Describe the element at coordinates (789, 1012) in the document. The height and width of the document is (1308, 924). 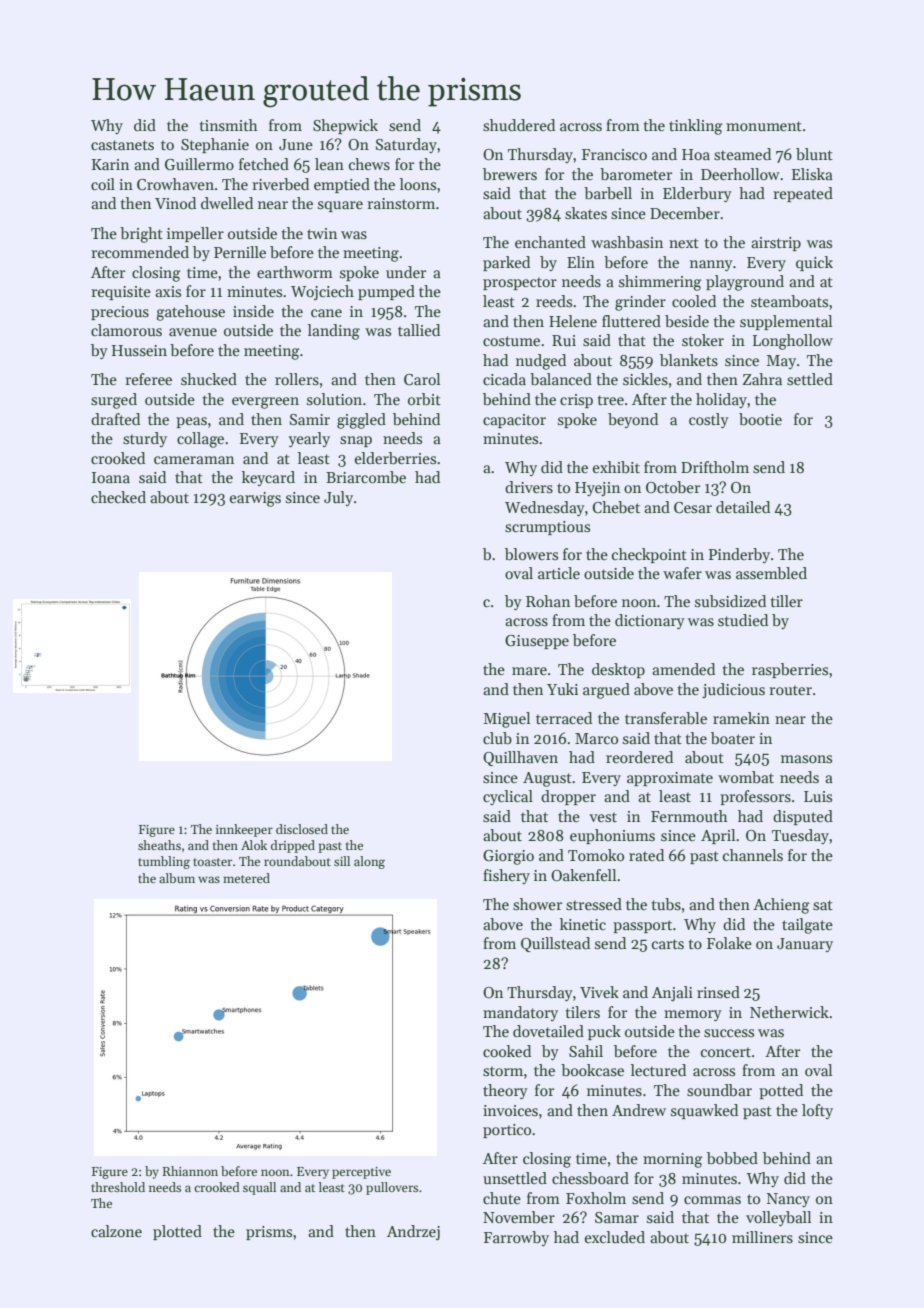
I see `Netherwick` at that location.
